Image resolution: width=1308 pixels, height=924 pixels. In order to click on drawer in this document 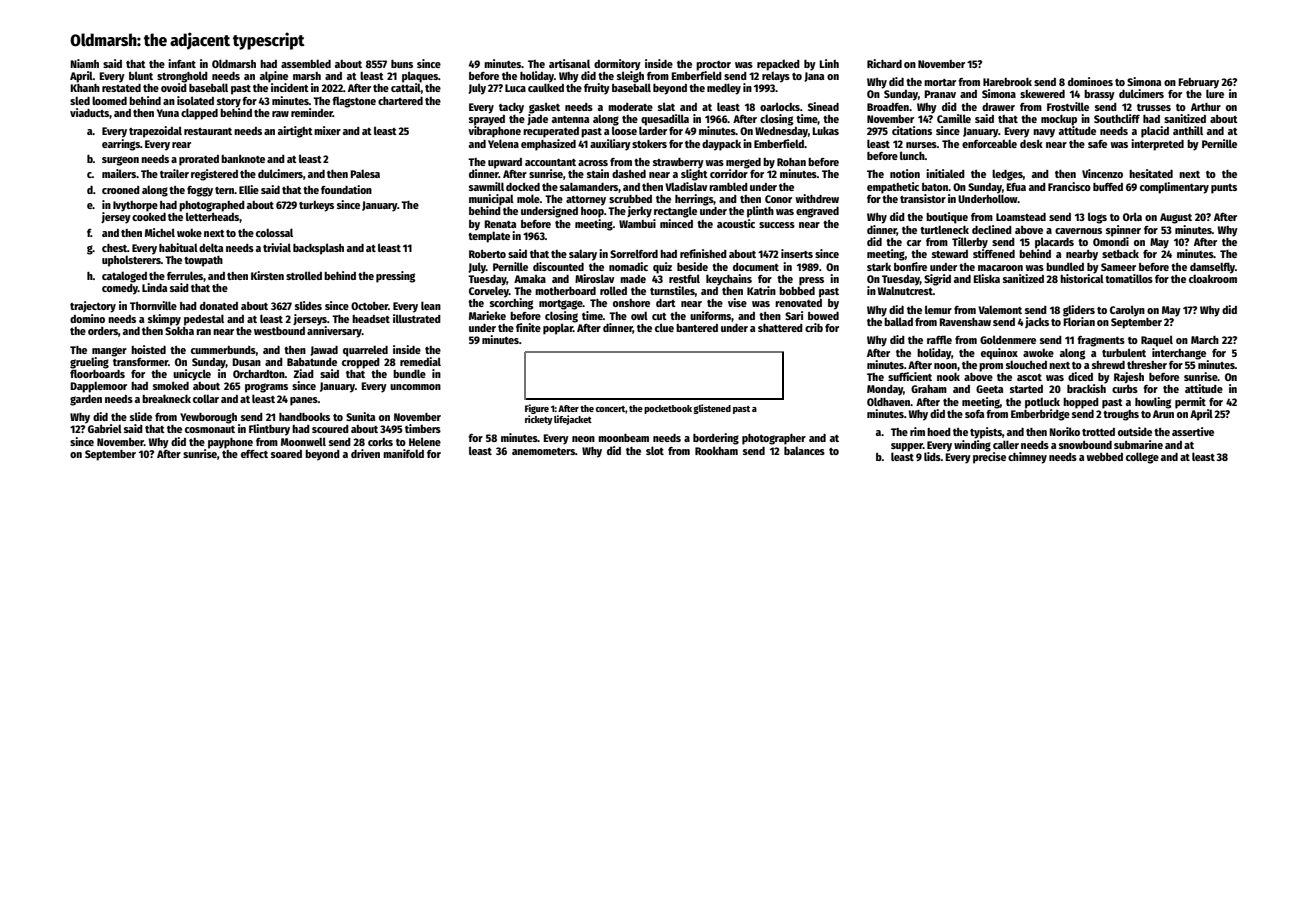, I will do `click(998, 107)`.
